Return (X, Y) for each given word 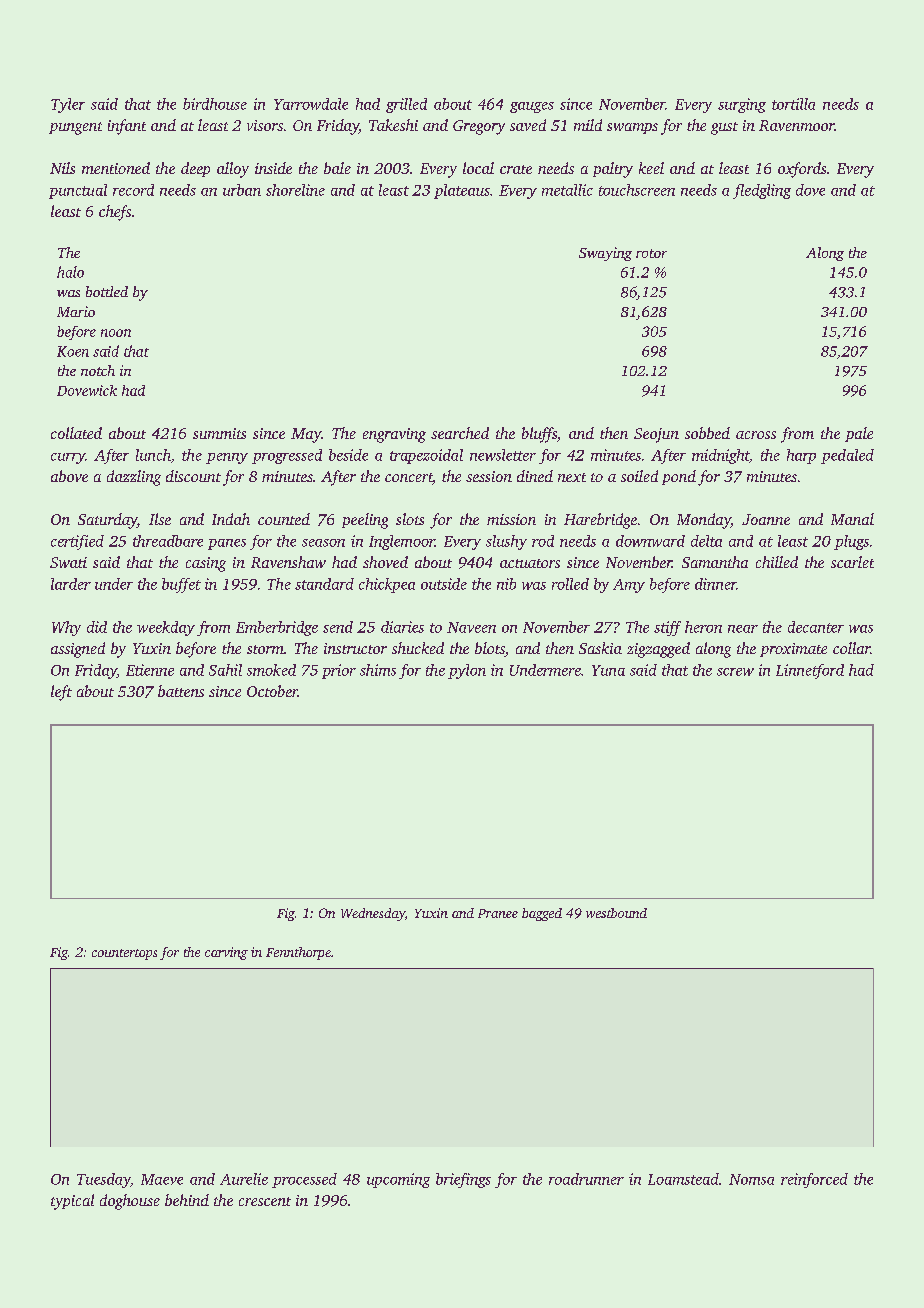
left (61, 693)
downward (650, 541)
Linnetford (810, 671)
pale (859, 434)
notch (98, 370)
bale (337, 168)
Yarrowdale (311, 104)
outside (444, 584)
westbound (616, 913)
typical (72, 1202)
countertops (124, 954)
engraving (394, 435)
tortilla (793, 104)
